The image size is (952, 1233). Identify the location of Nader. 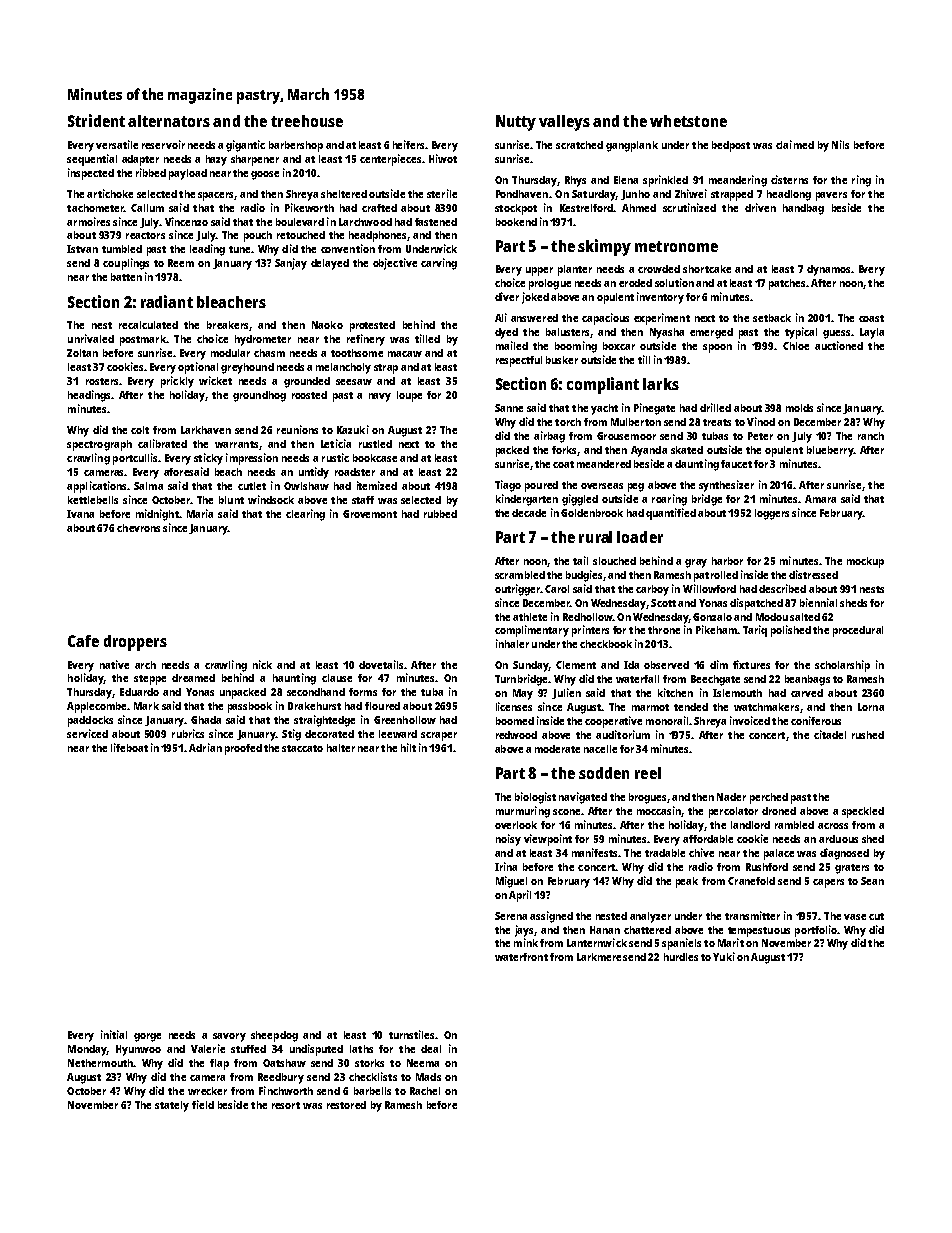
(731, 797).
